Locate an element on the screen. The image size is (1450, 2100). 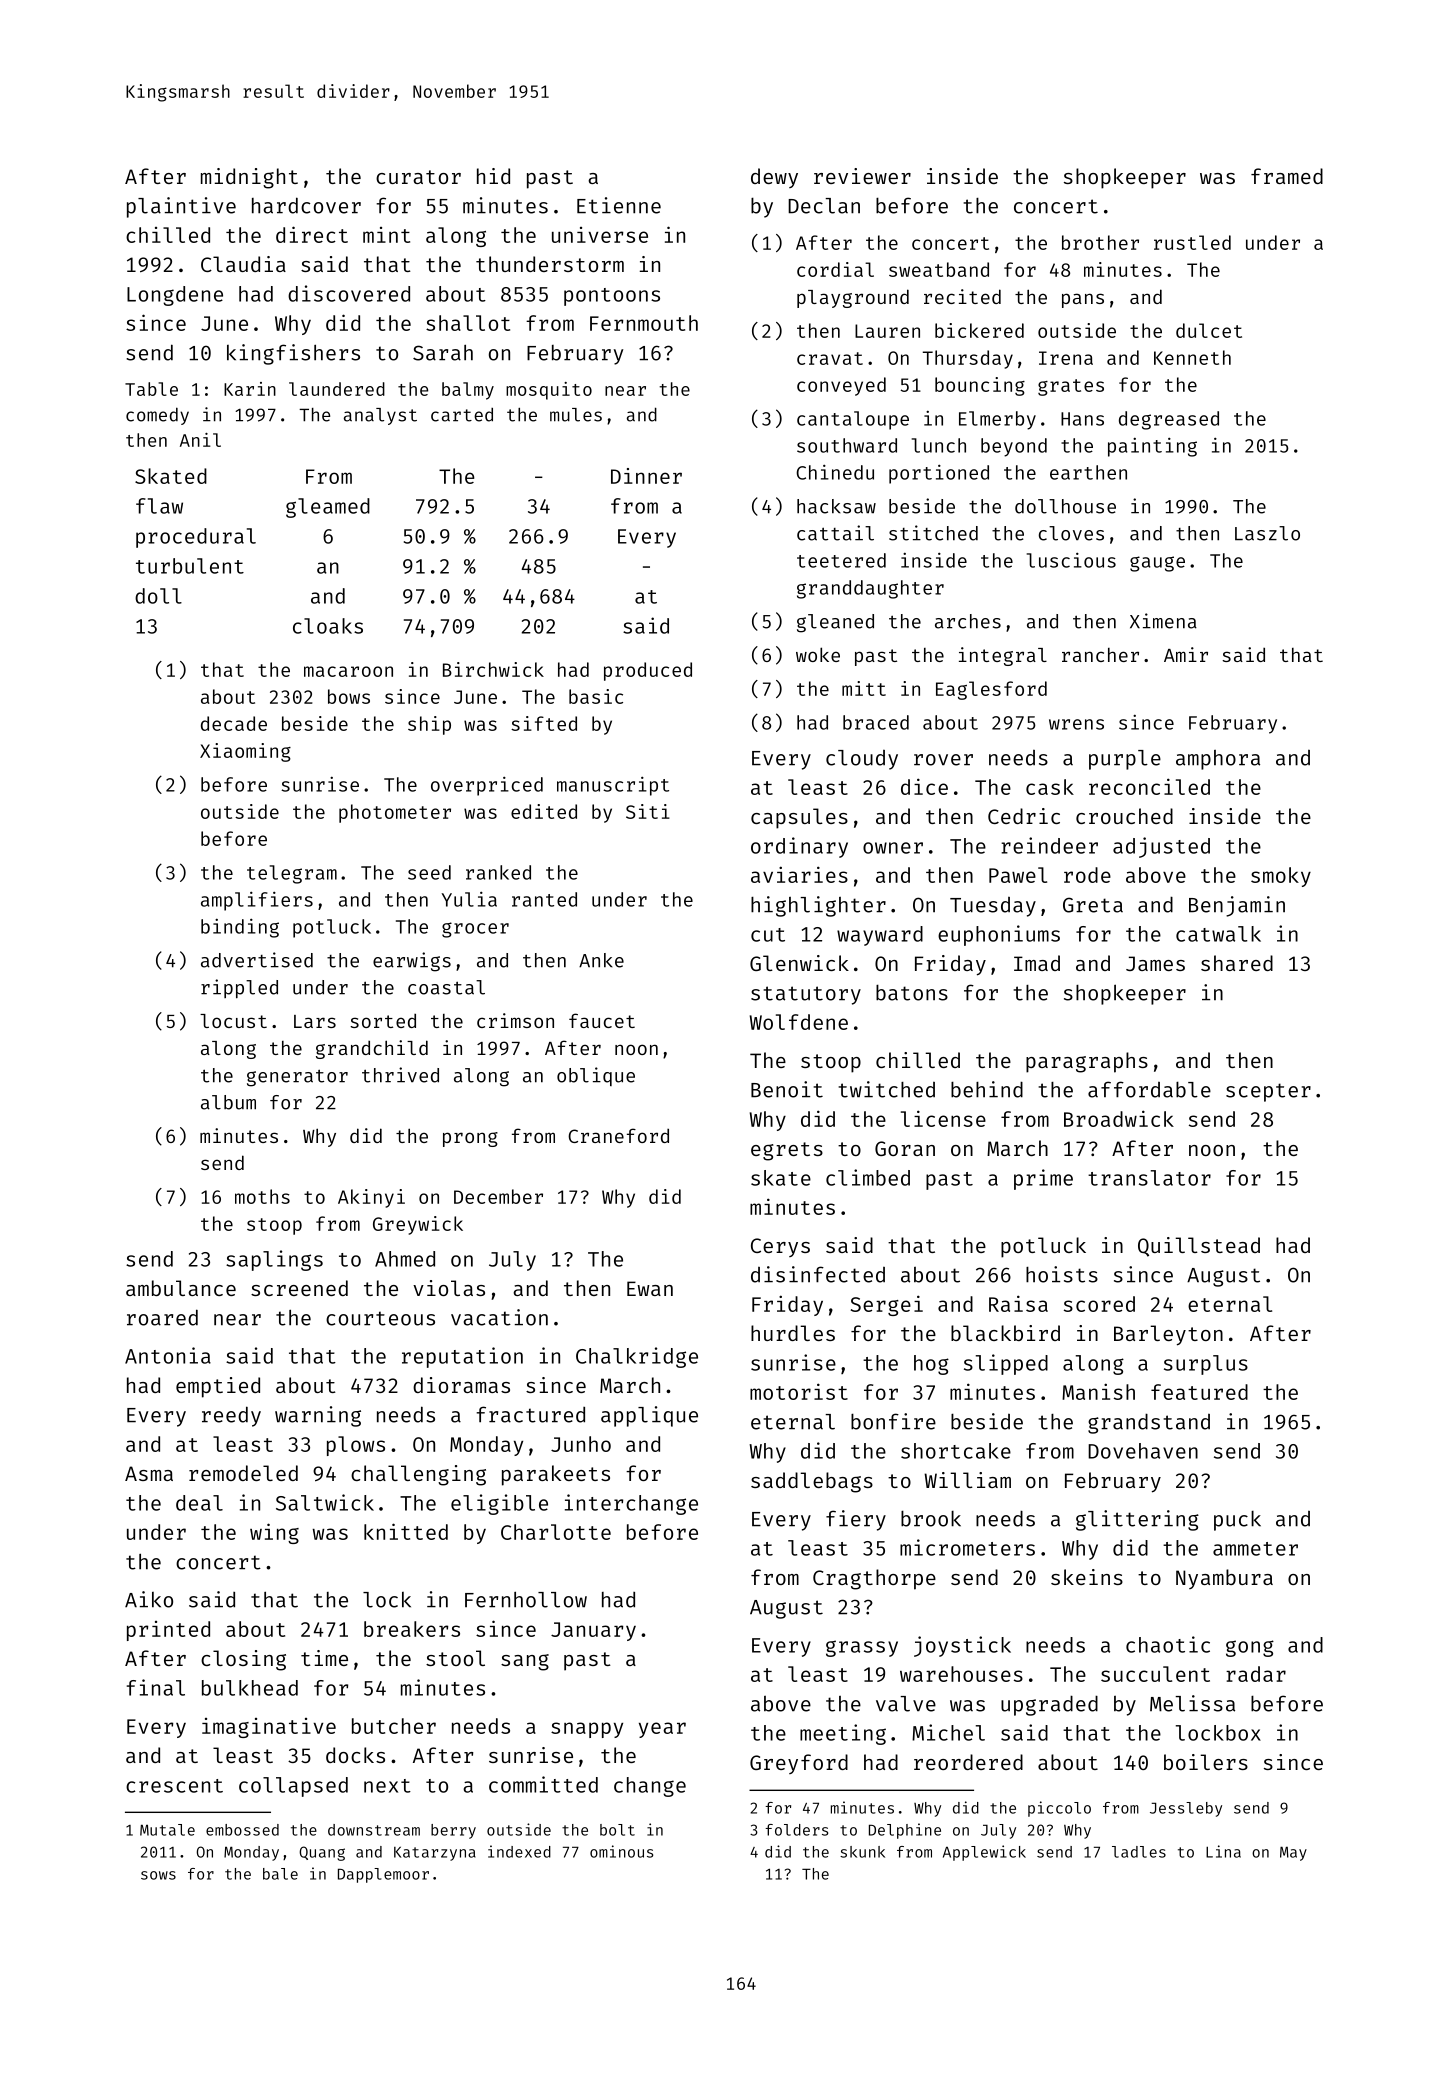
imaginative is located at coordinates (269, 1728).
